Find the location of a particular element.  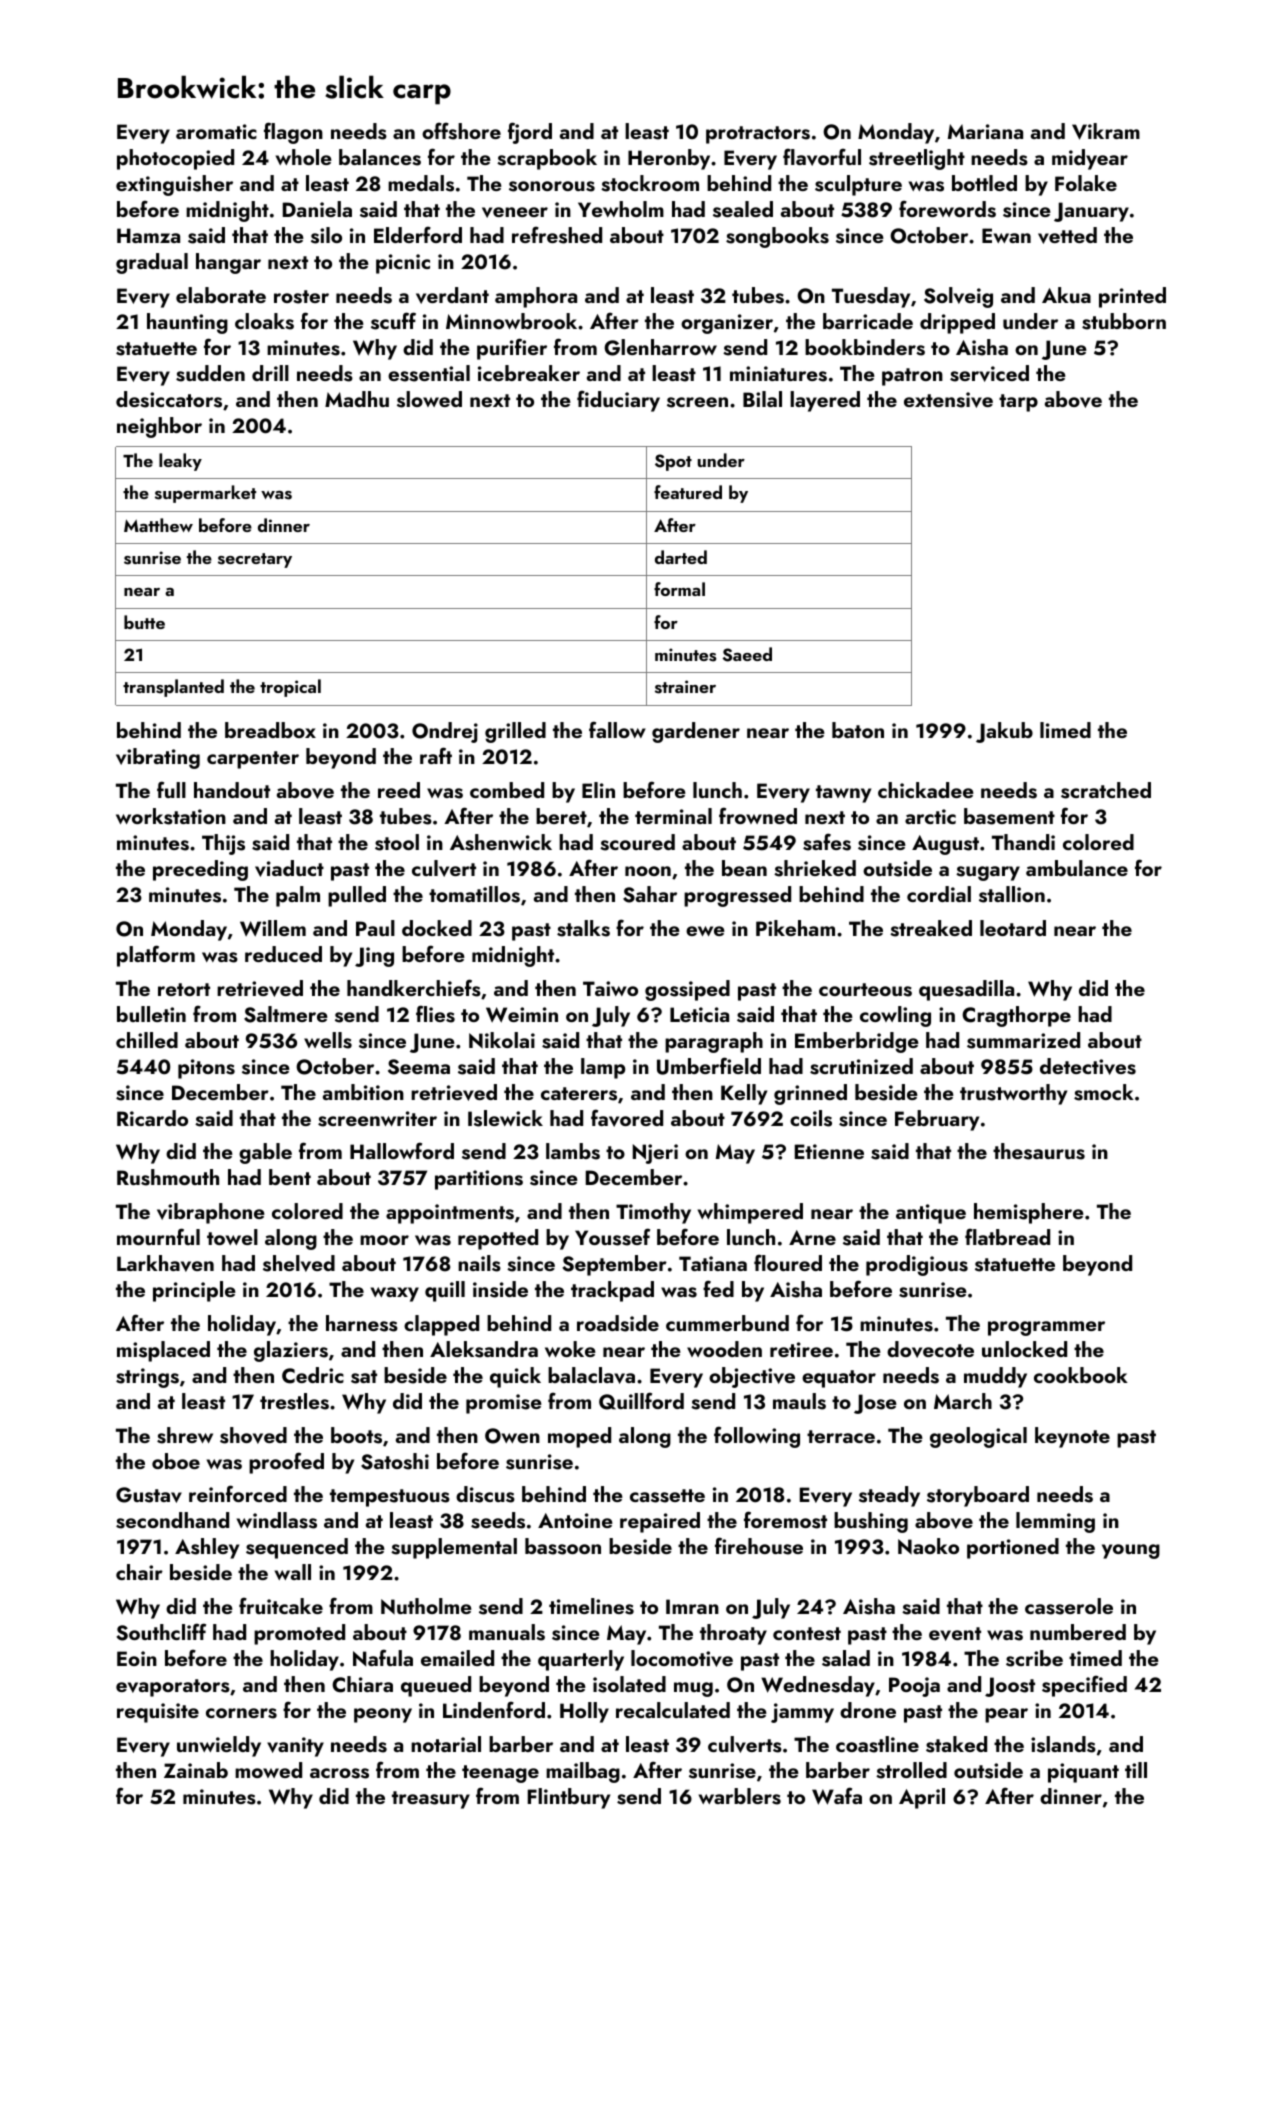

warblers is located at coordinates (740, 1796).
